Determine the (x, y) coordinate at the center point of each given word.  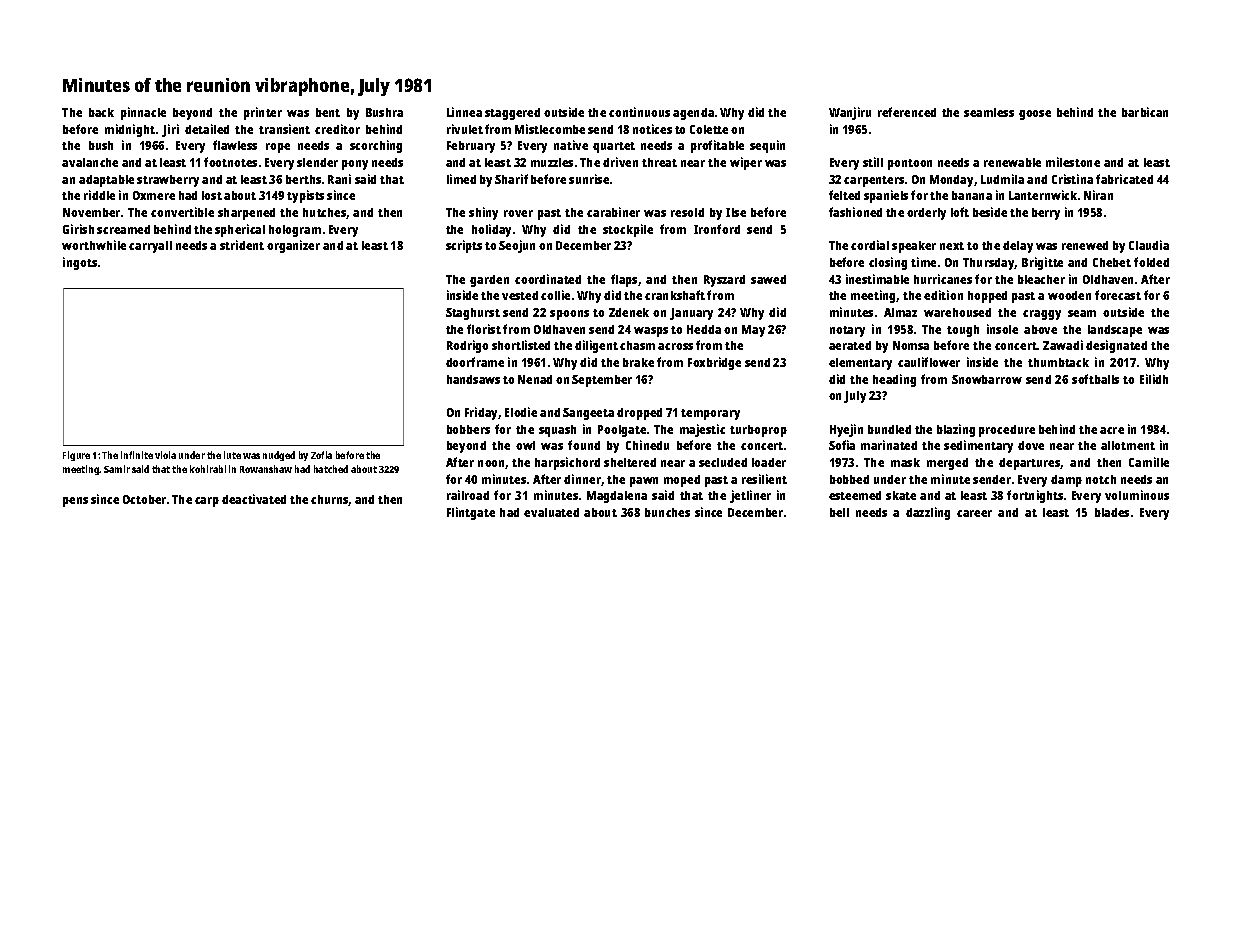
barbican (1145, 112)
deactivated (254, 499)
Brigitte (1042, 263)
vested (520, 295)
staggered (512, 114)
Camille (1149, 462)
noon (492, 464)
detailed (207, 129)
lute (232, 455)
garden (489, 281)
